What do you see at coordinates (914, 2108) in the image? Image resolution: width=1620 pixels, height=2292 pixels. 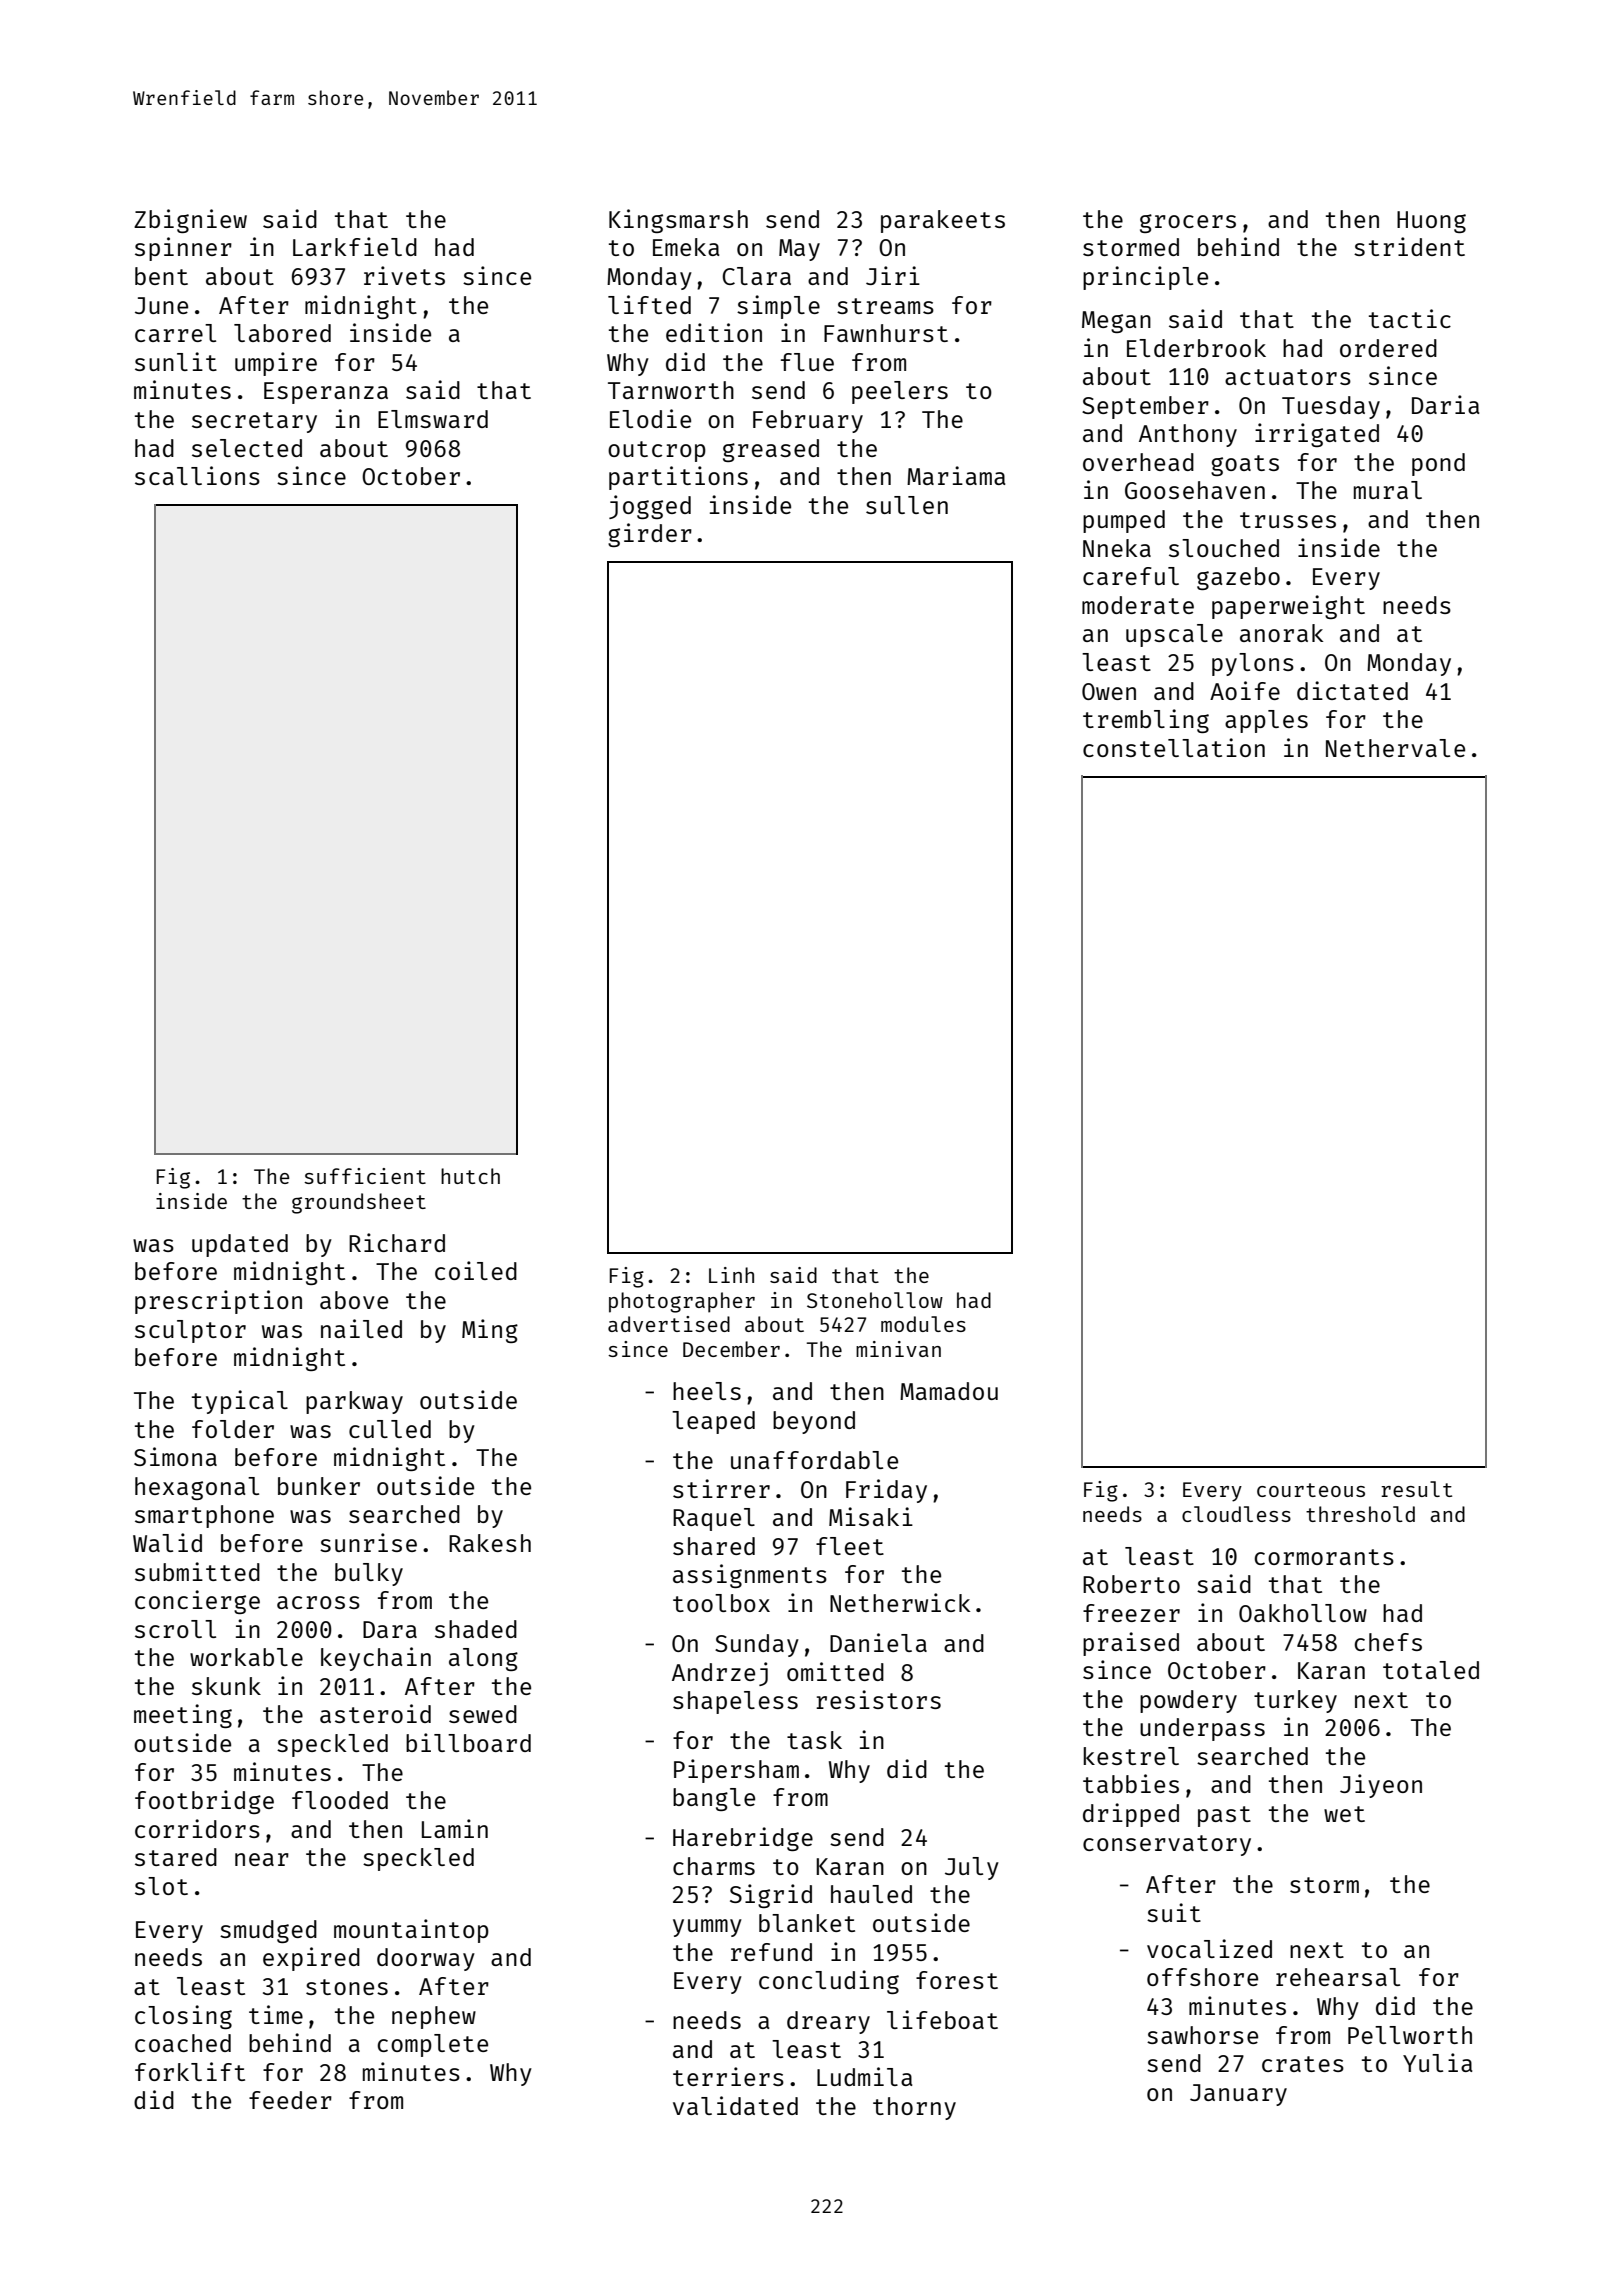 I see `thorny` at bounding box center [914, 2108].
